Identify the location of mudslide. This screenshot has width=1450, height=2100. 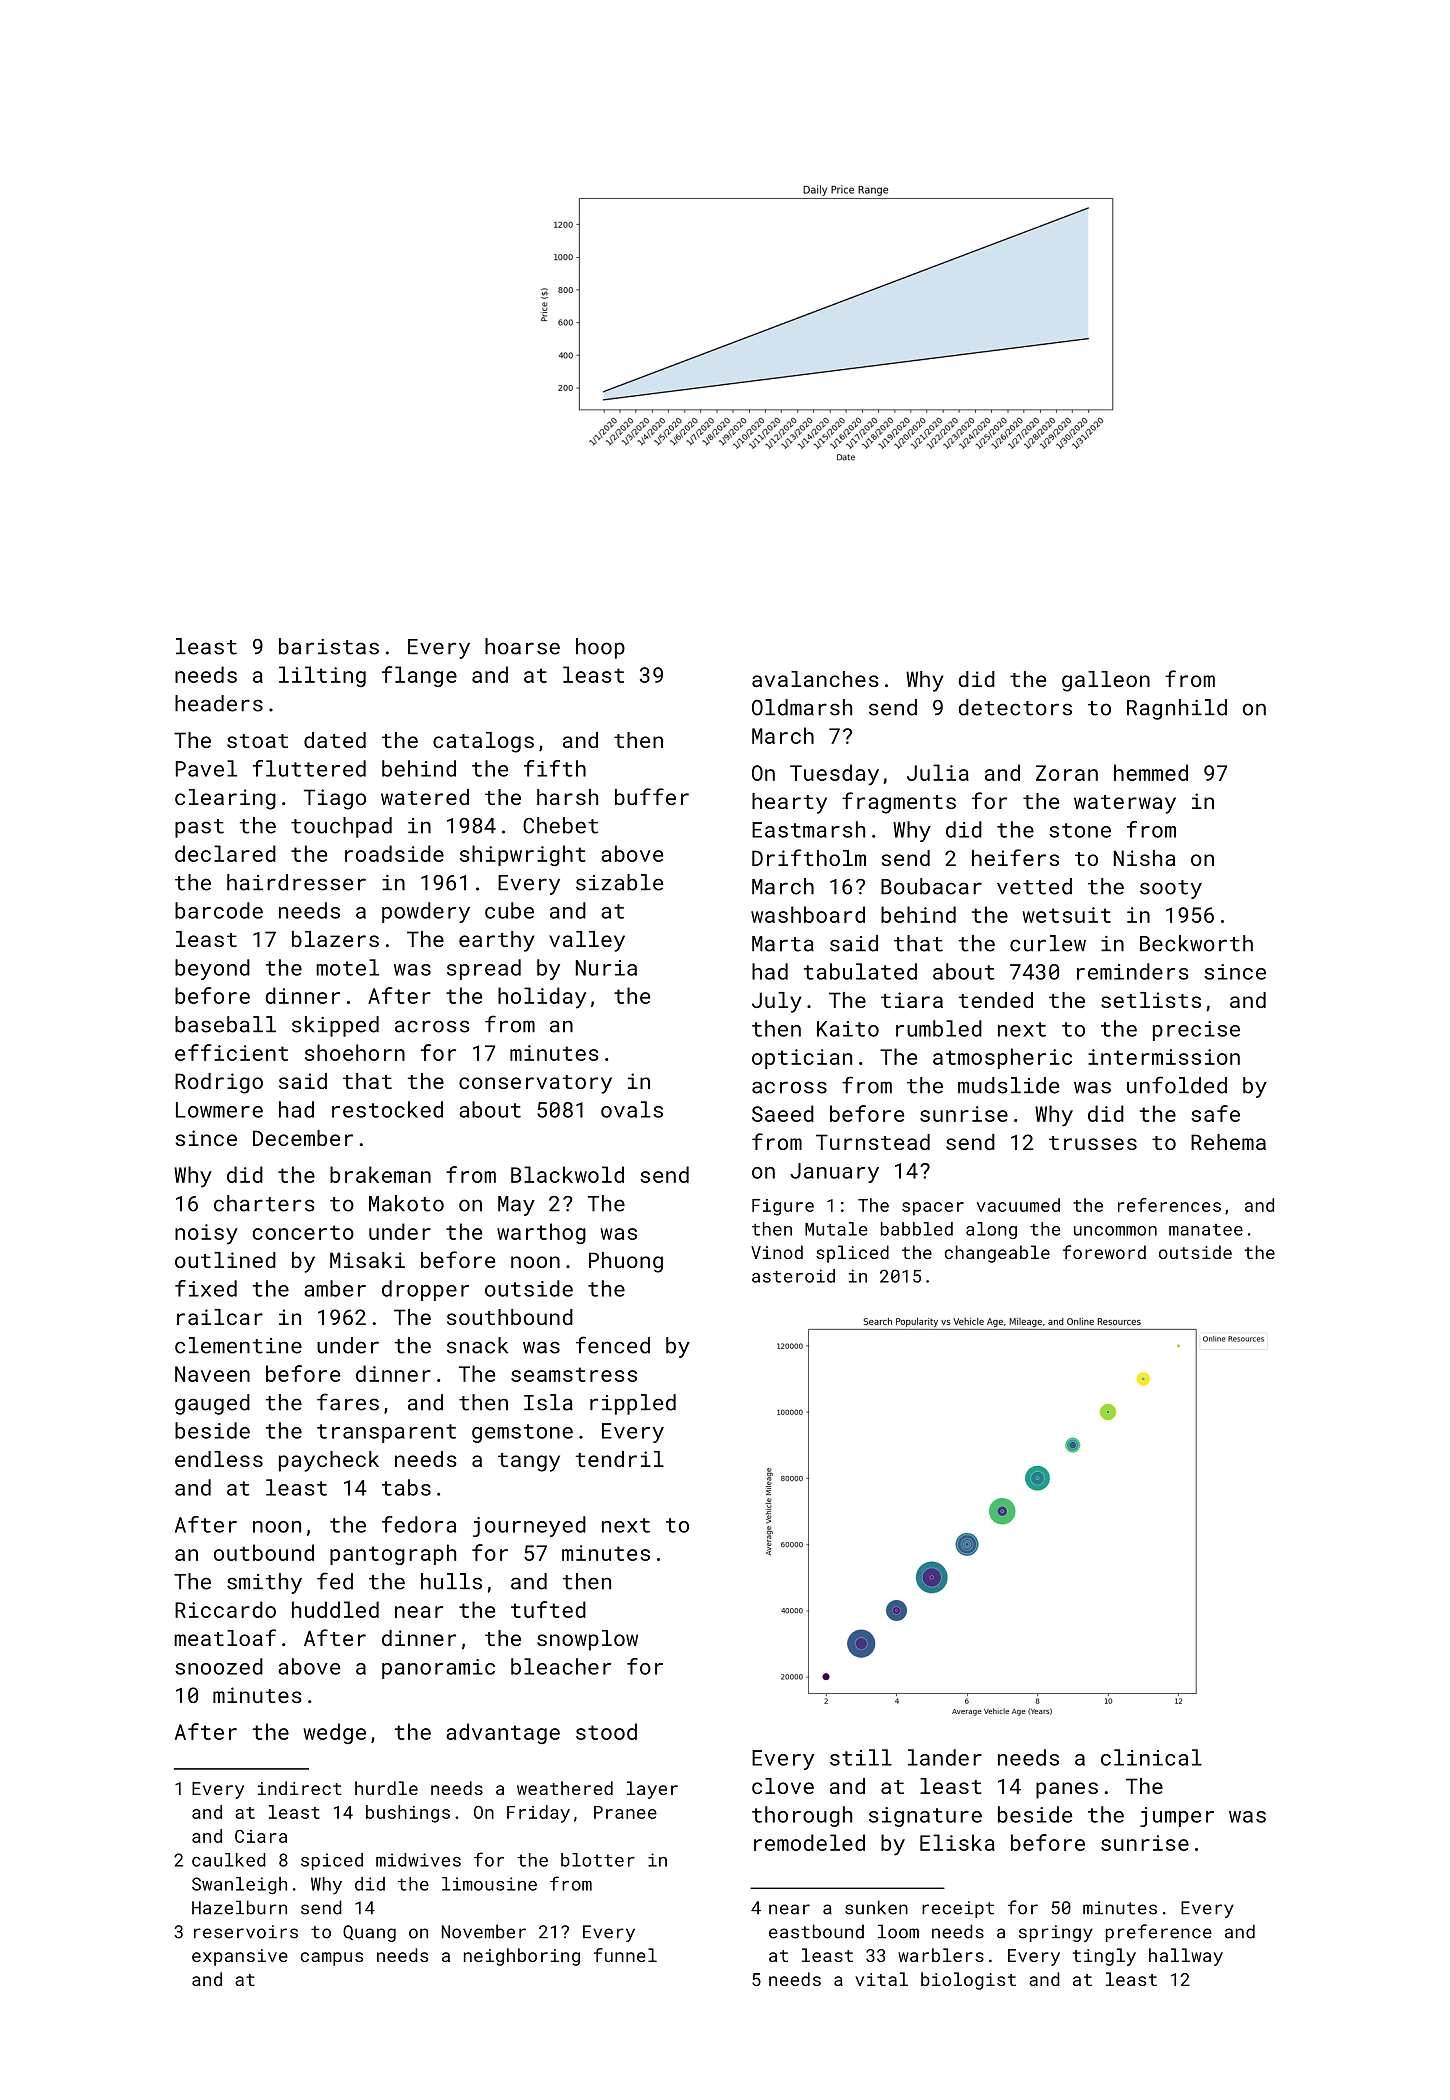
(1008, 1085).
